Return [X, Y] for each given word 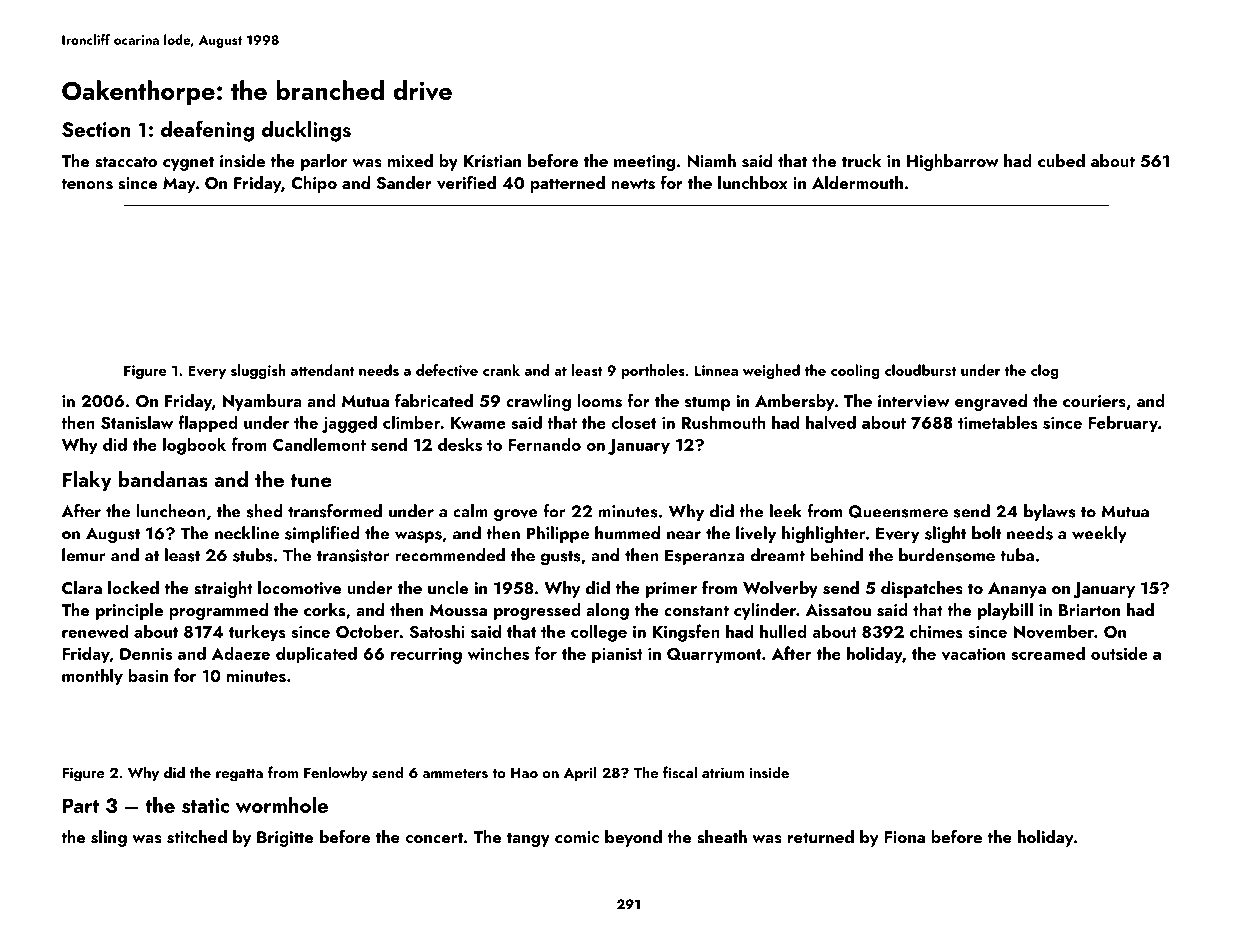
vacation [973, 654]
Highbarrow [953, 162]
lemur [84, 555]
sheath [722, 837]
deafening [207, 131]
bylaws [1050, 512]
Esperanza [705, 557]
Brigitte [285, 839]
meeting [644, 163]
